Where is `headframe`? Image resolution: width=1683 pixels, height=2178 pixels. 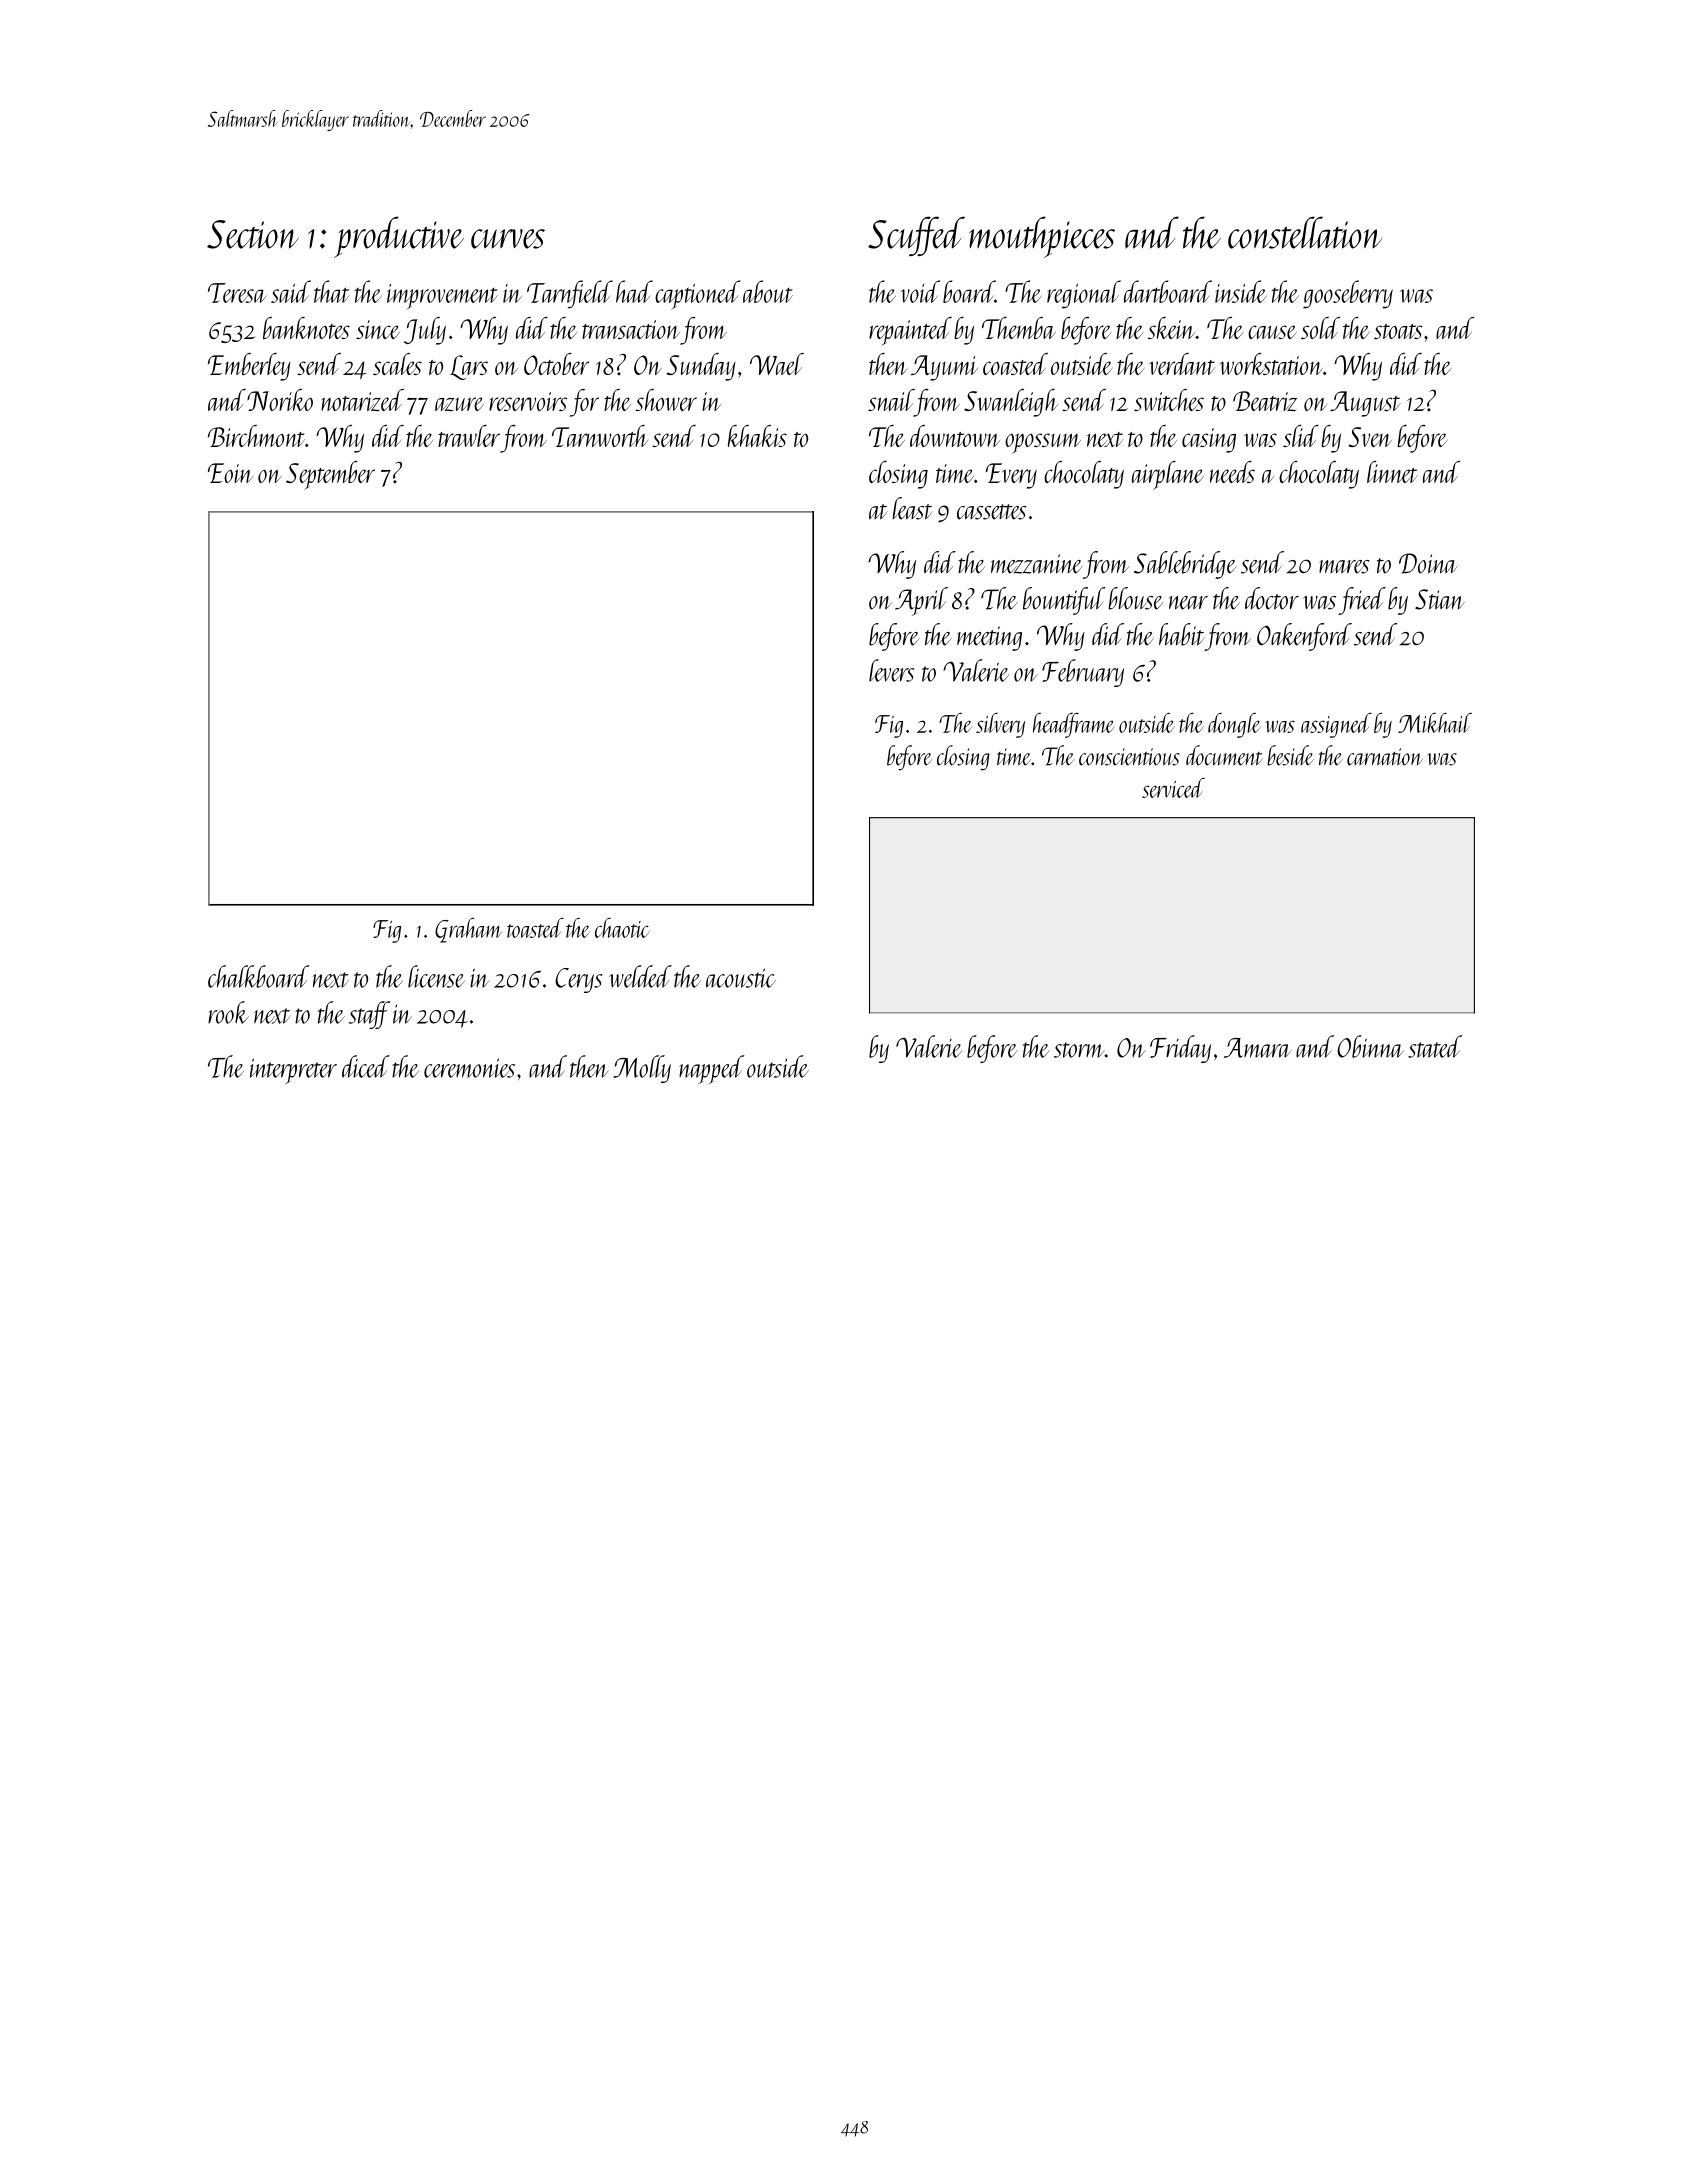 headframe is located at coordinates (1074, 725).
